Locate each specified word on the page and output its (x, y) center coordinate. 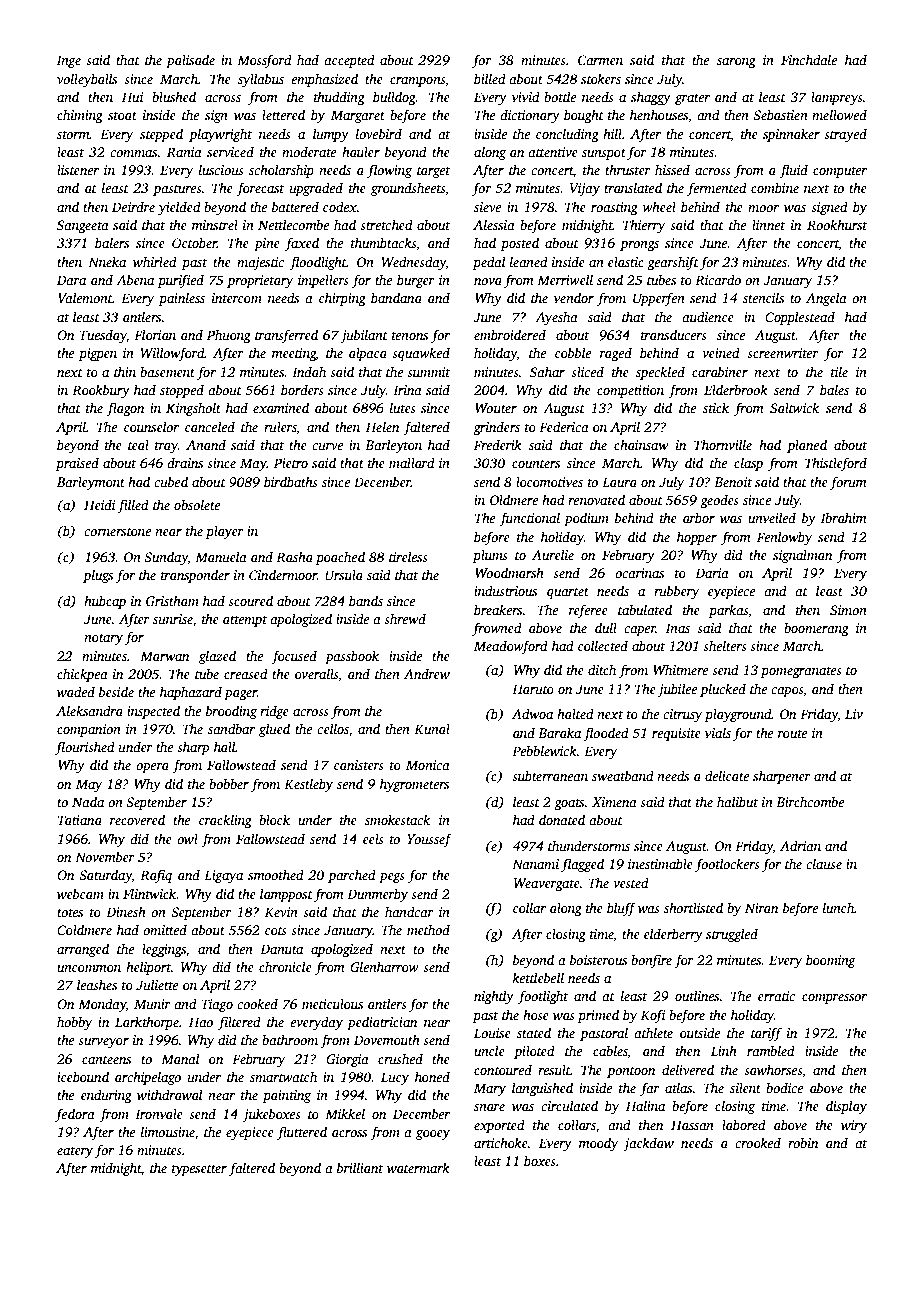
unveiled (772, 517)
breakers (498, 609)
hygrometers (414, 785)
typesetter (199, 1170)
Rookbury (101, 391)
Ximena (614, 802)
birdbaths (291, 481)
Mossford (264, 61)
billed (490, 78)
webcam (80, 893)
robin (803, 1142)
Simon (848, 610)
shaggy (651, 98)
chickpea (82, 675)
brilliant (360, 1167)
